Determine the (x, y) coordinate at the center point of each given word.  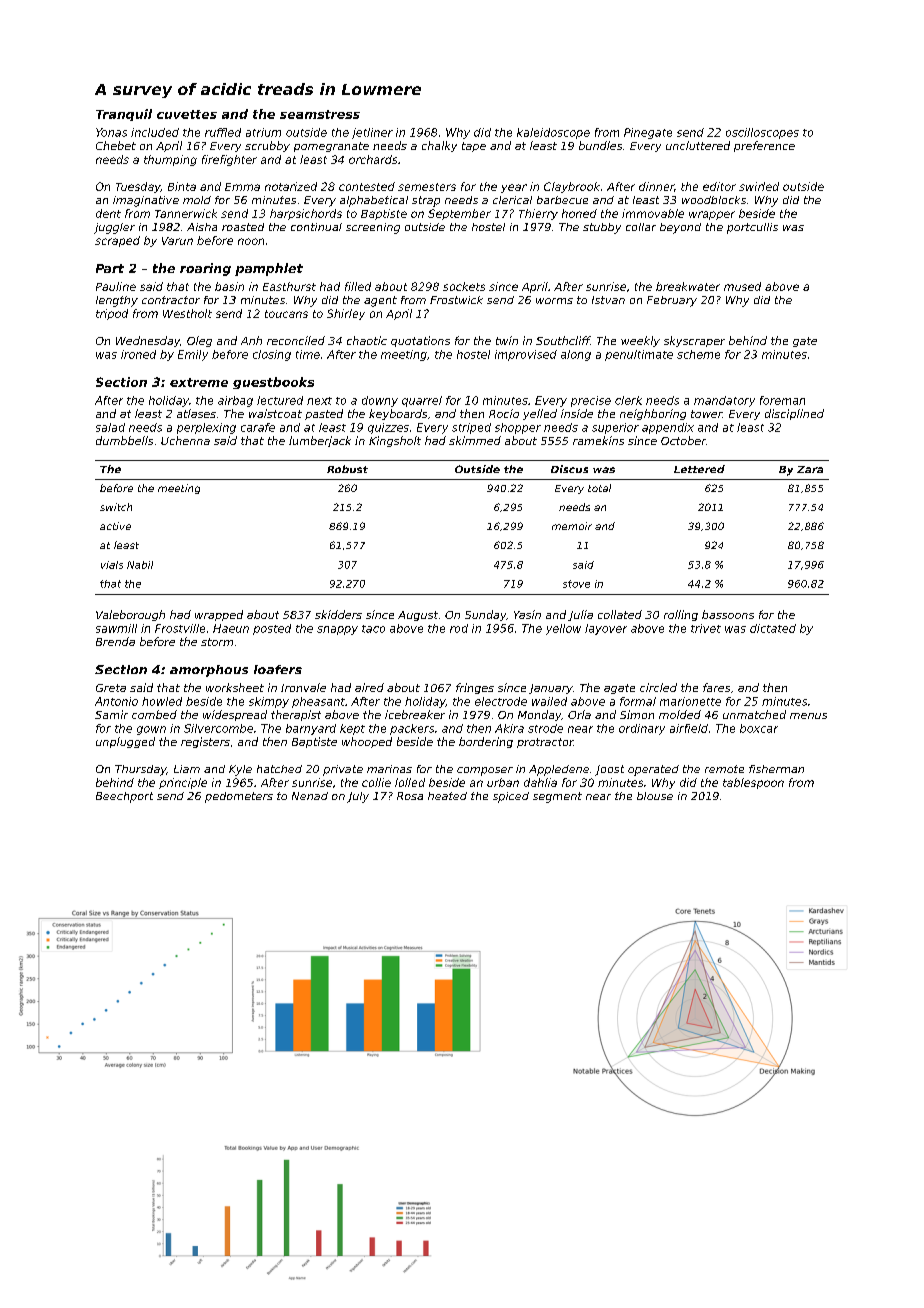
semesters (427, 187)
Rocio (504, 413)
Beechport (124, 797)
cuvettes (187, 114)
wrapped (219, 615)
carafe (258, 427)
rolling (681, 615)
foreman (782, 400)
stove (576, 584)
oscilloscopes (762, 133)
